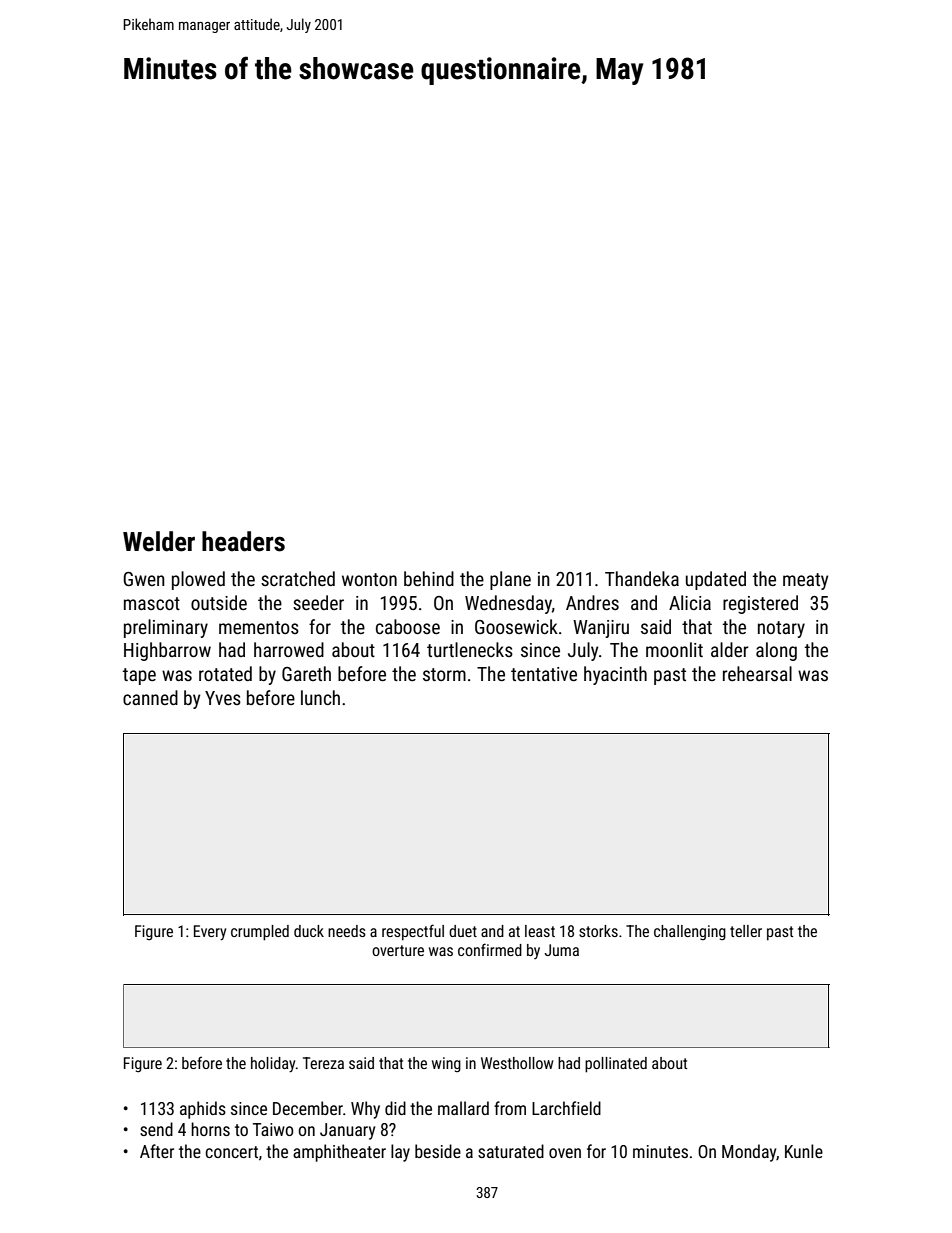 This screenshot has width=952, height=1233. Describe the element at coordinates (615, 675) in the screenshot. I see `hyacinth` at that location.
